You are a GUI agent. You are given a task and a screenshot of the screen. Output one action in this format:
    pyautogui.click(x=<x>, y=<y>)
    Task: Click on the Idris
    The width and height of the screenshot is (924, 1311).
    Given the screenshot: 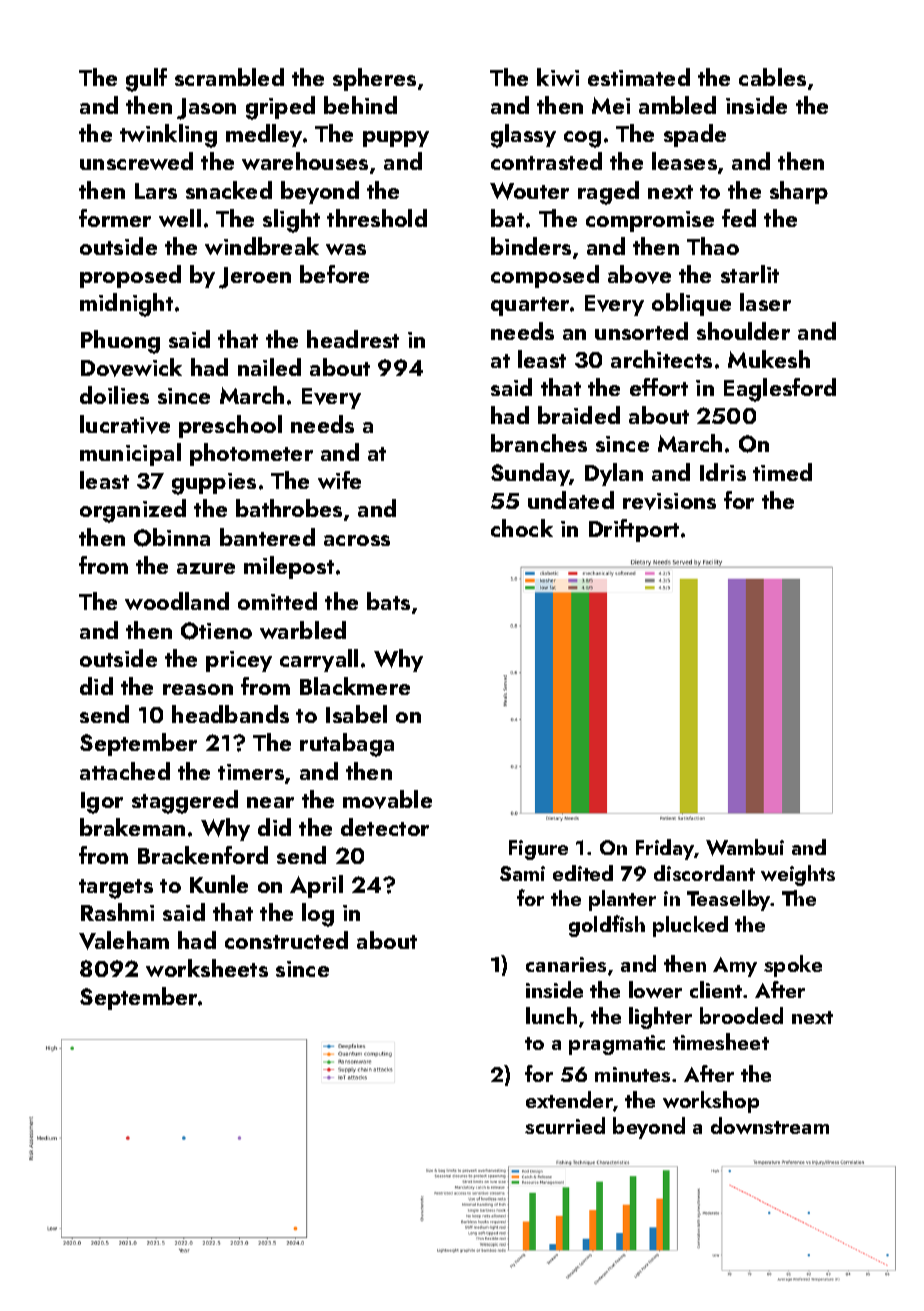 What is the action you would take?
    pyautogui.click(x=723, y=472)
